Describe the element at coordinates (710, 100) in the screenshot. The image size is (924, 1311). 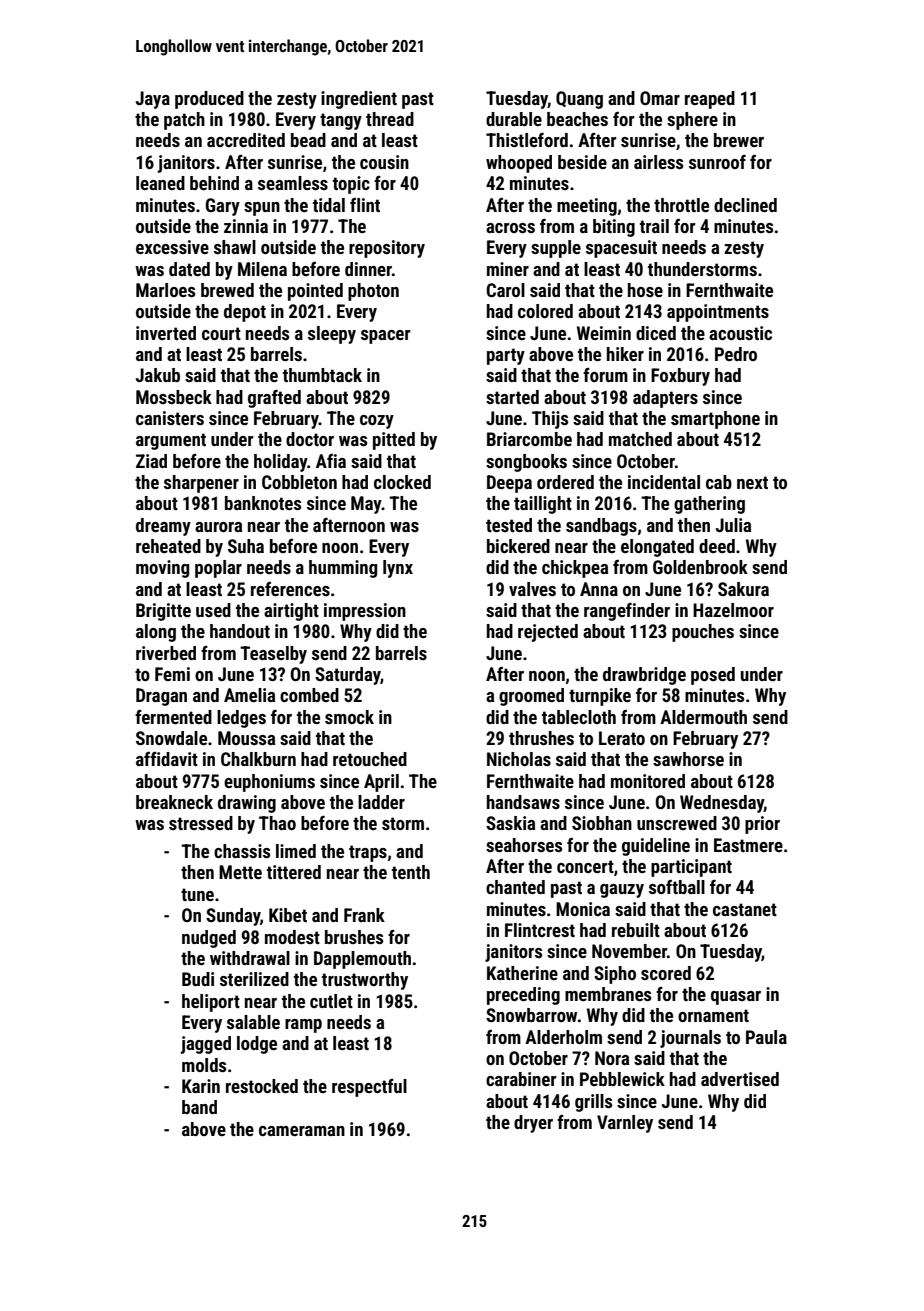
I see `reaped` at that location.
